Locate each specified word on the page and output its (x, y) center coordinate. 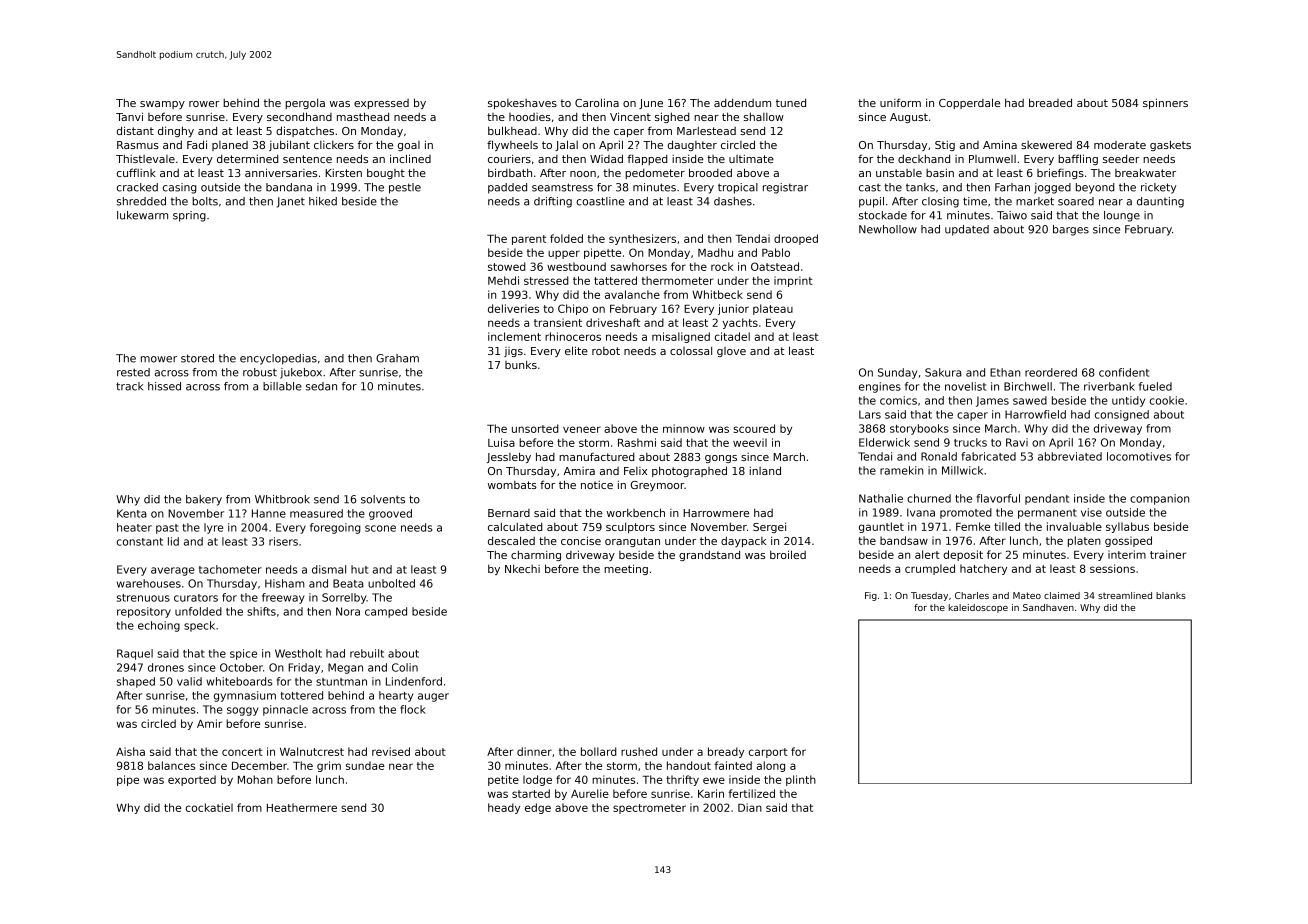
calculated (515, 526)
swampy (162, 105)
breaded (1050, 102)
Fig (871, 596)
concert (242, 752)
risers (283, 541)
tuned (791, 102)
